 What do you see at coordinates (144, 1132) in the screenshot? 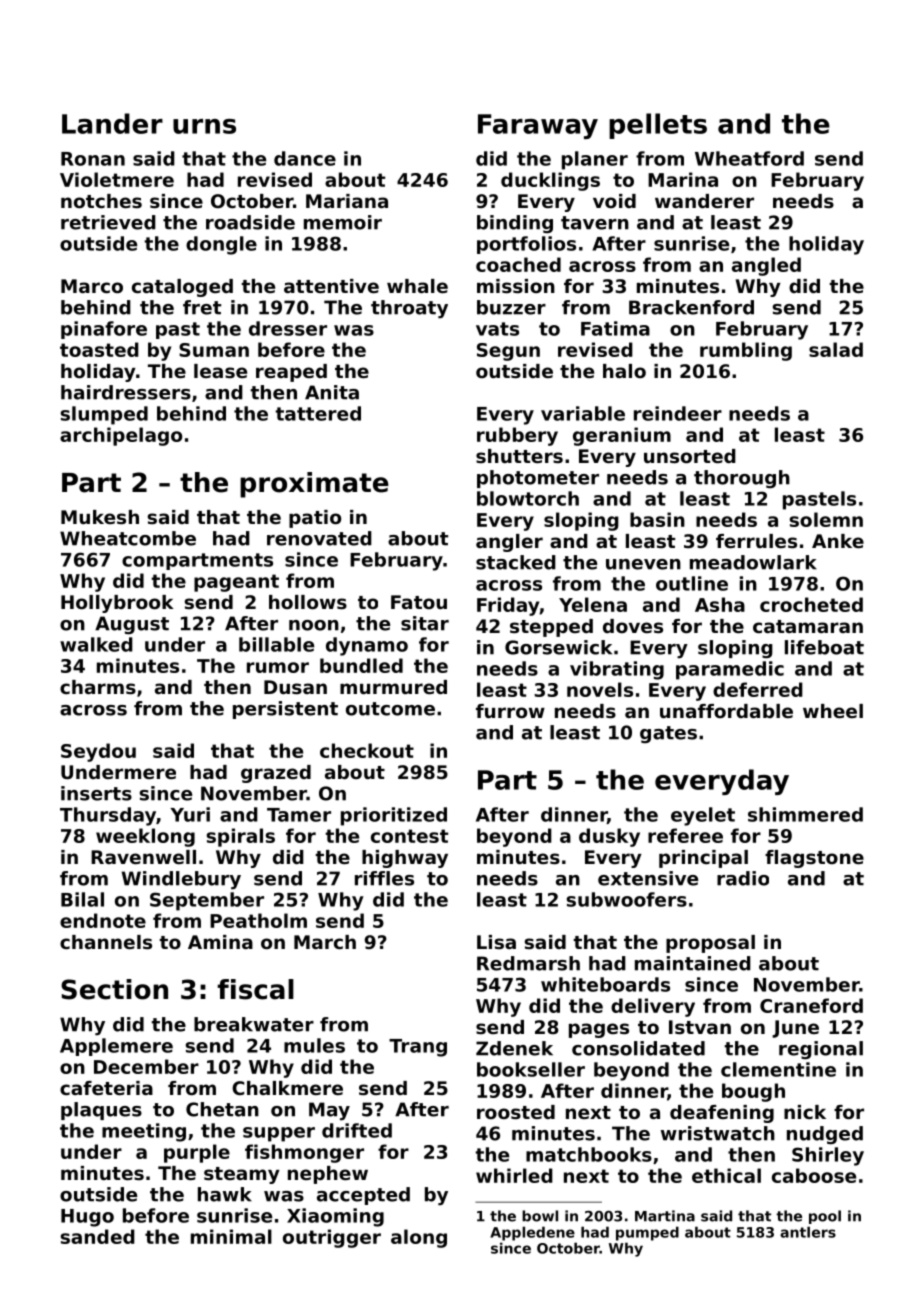
I see `meeting` at bounding box center [144, 1132].
